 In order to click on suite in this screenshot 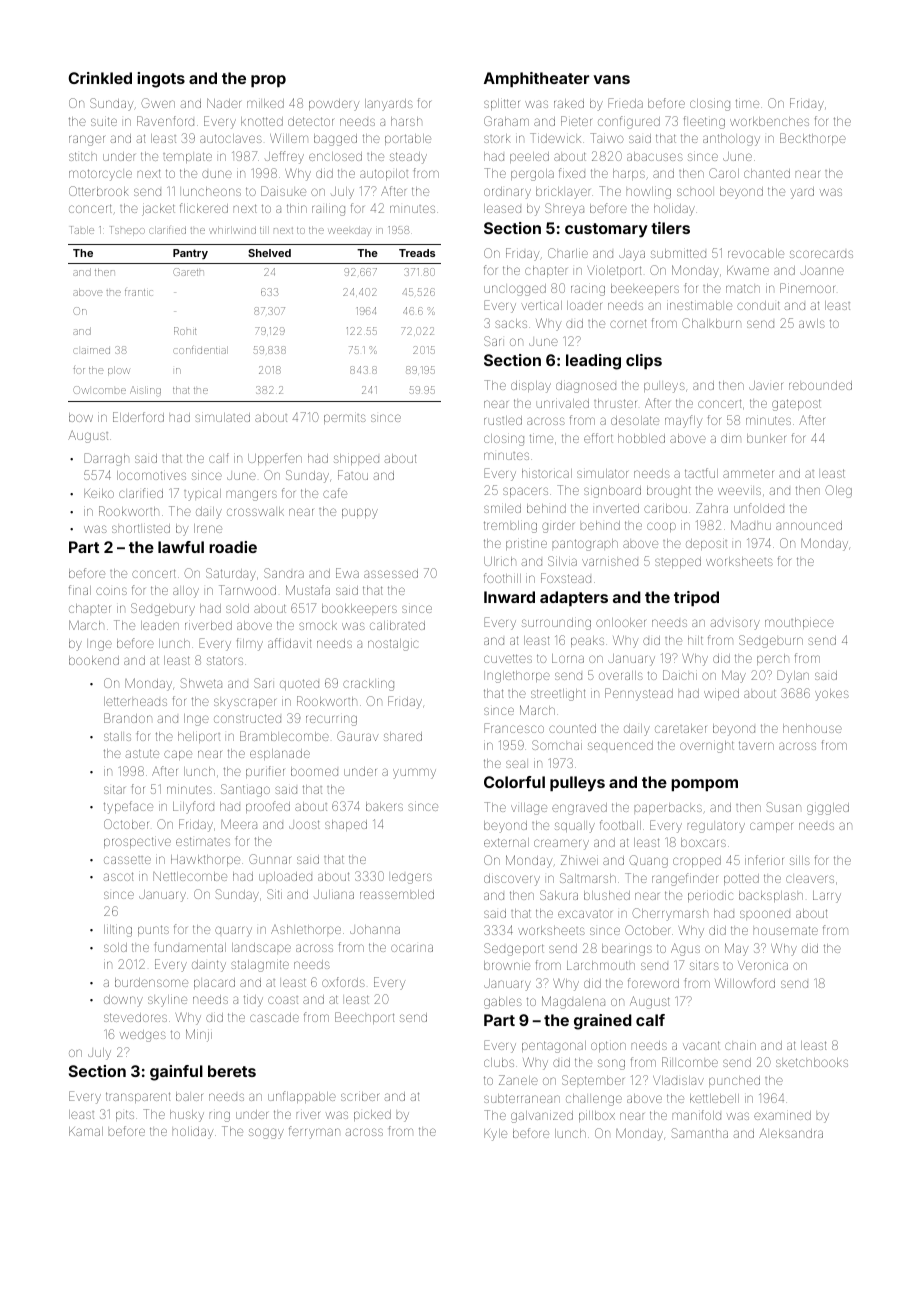, I will do `click(104, 121)`.
